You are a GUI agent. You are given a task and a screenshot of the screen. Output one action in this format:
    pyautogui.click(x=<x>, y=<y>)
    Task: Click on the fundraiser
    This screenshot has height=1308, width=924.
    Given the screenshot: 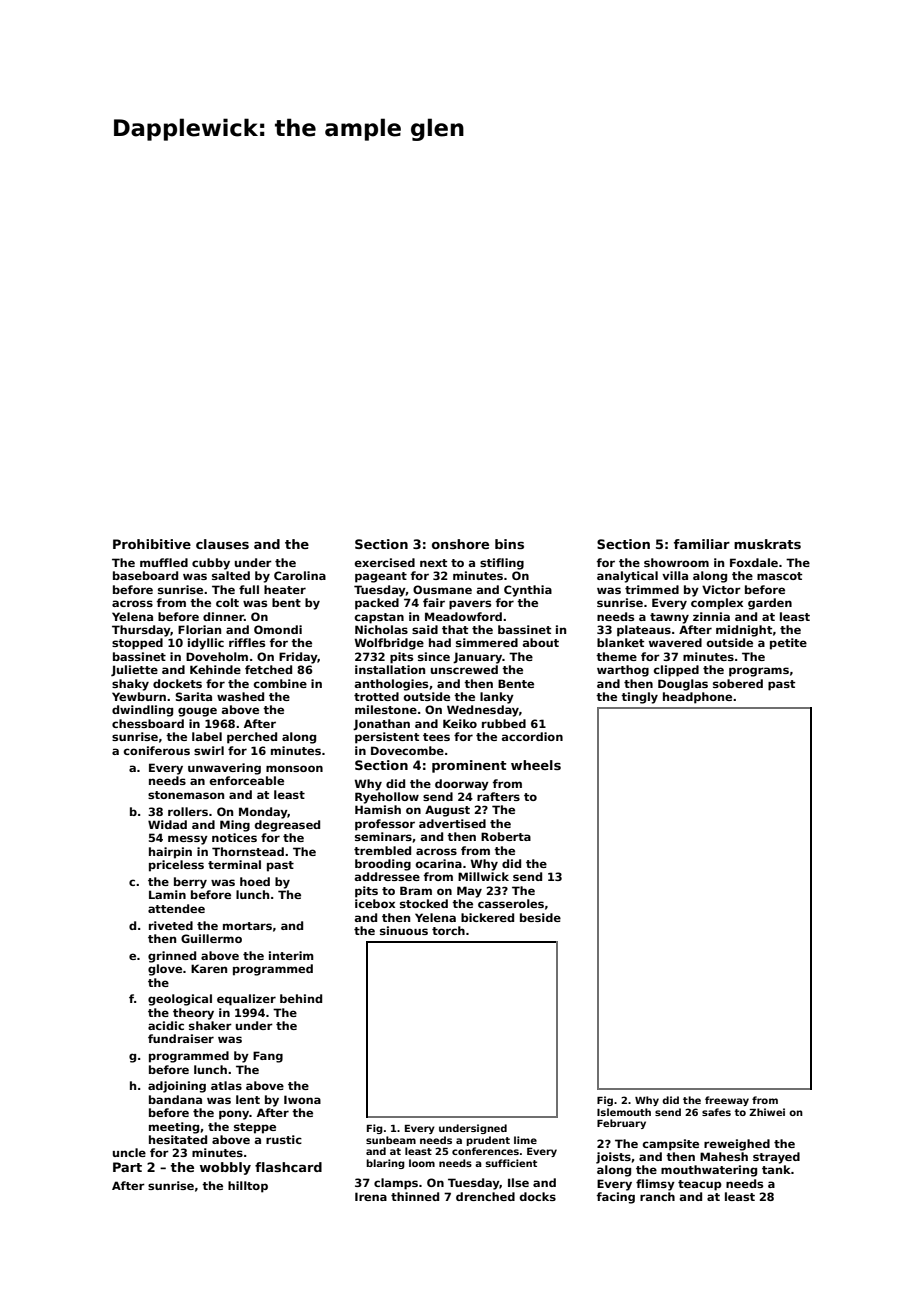 What is the action you would take?
    pyautogui.click(x=181, y=1038)
